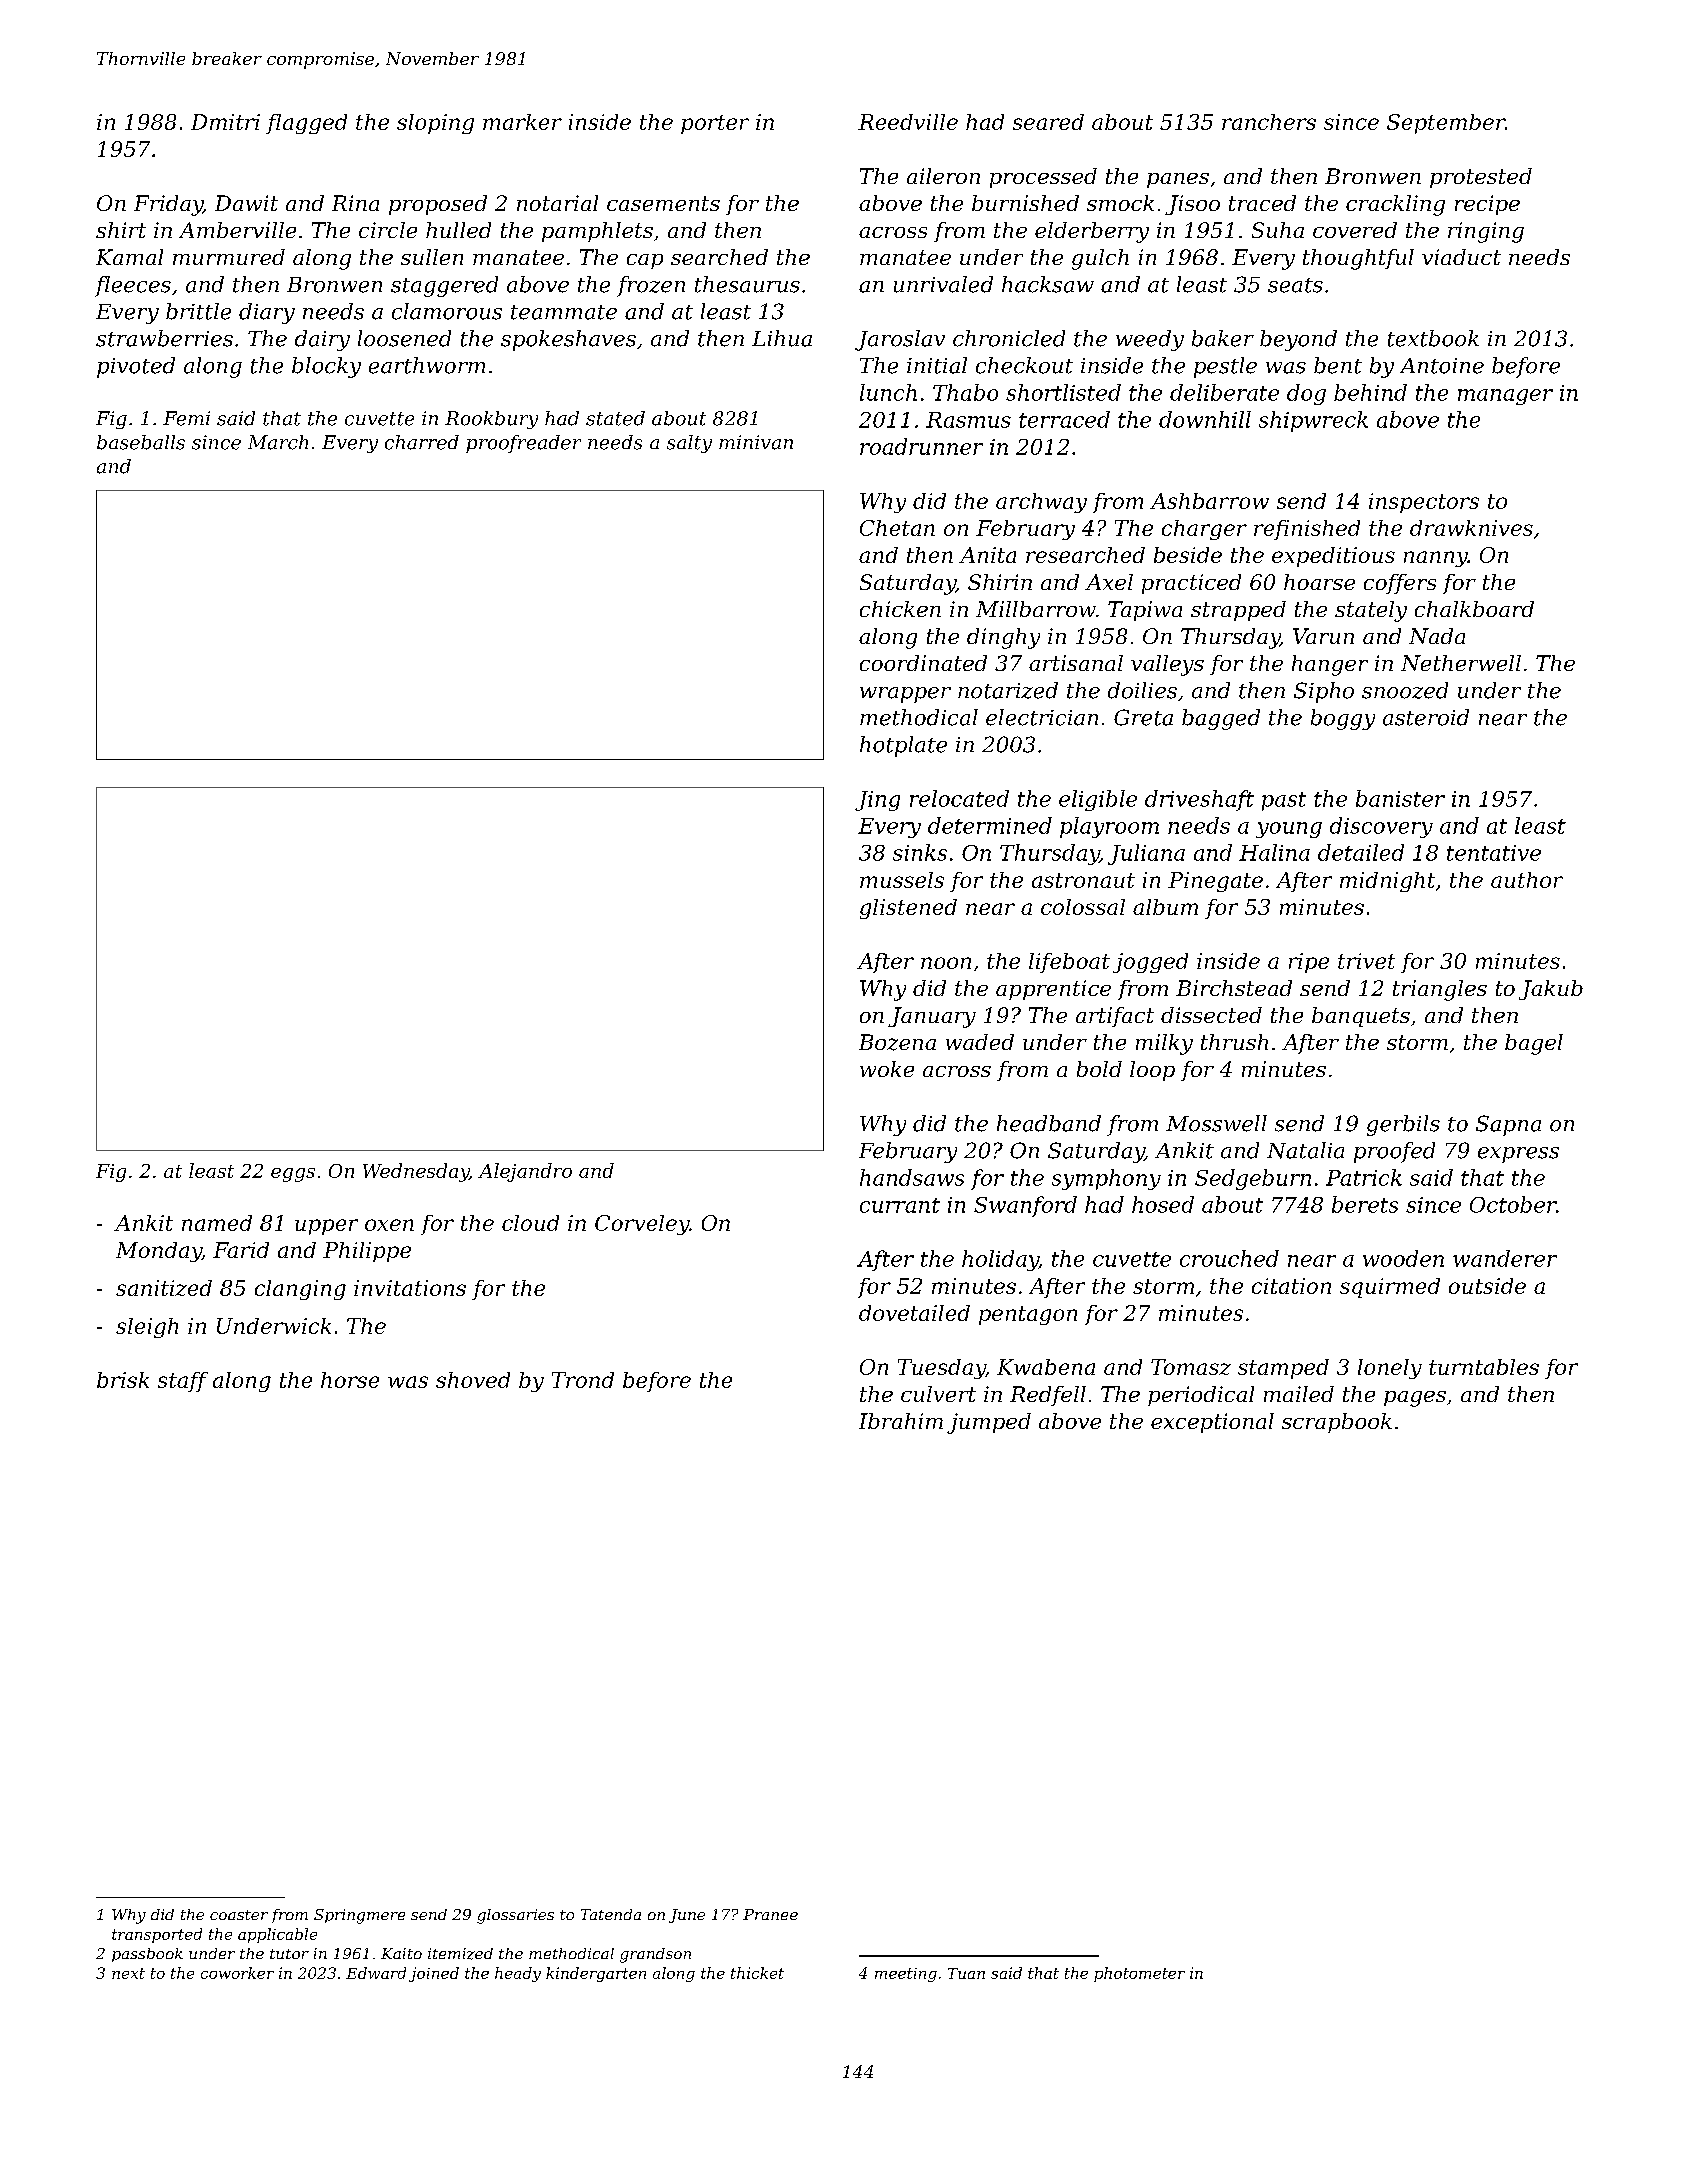 This screenshot has height=2178, width=1683. What do you see at coordinates (225, 122) in the screenshot?
I see `Dmitri` at bounding box center [225, 122].
